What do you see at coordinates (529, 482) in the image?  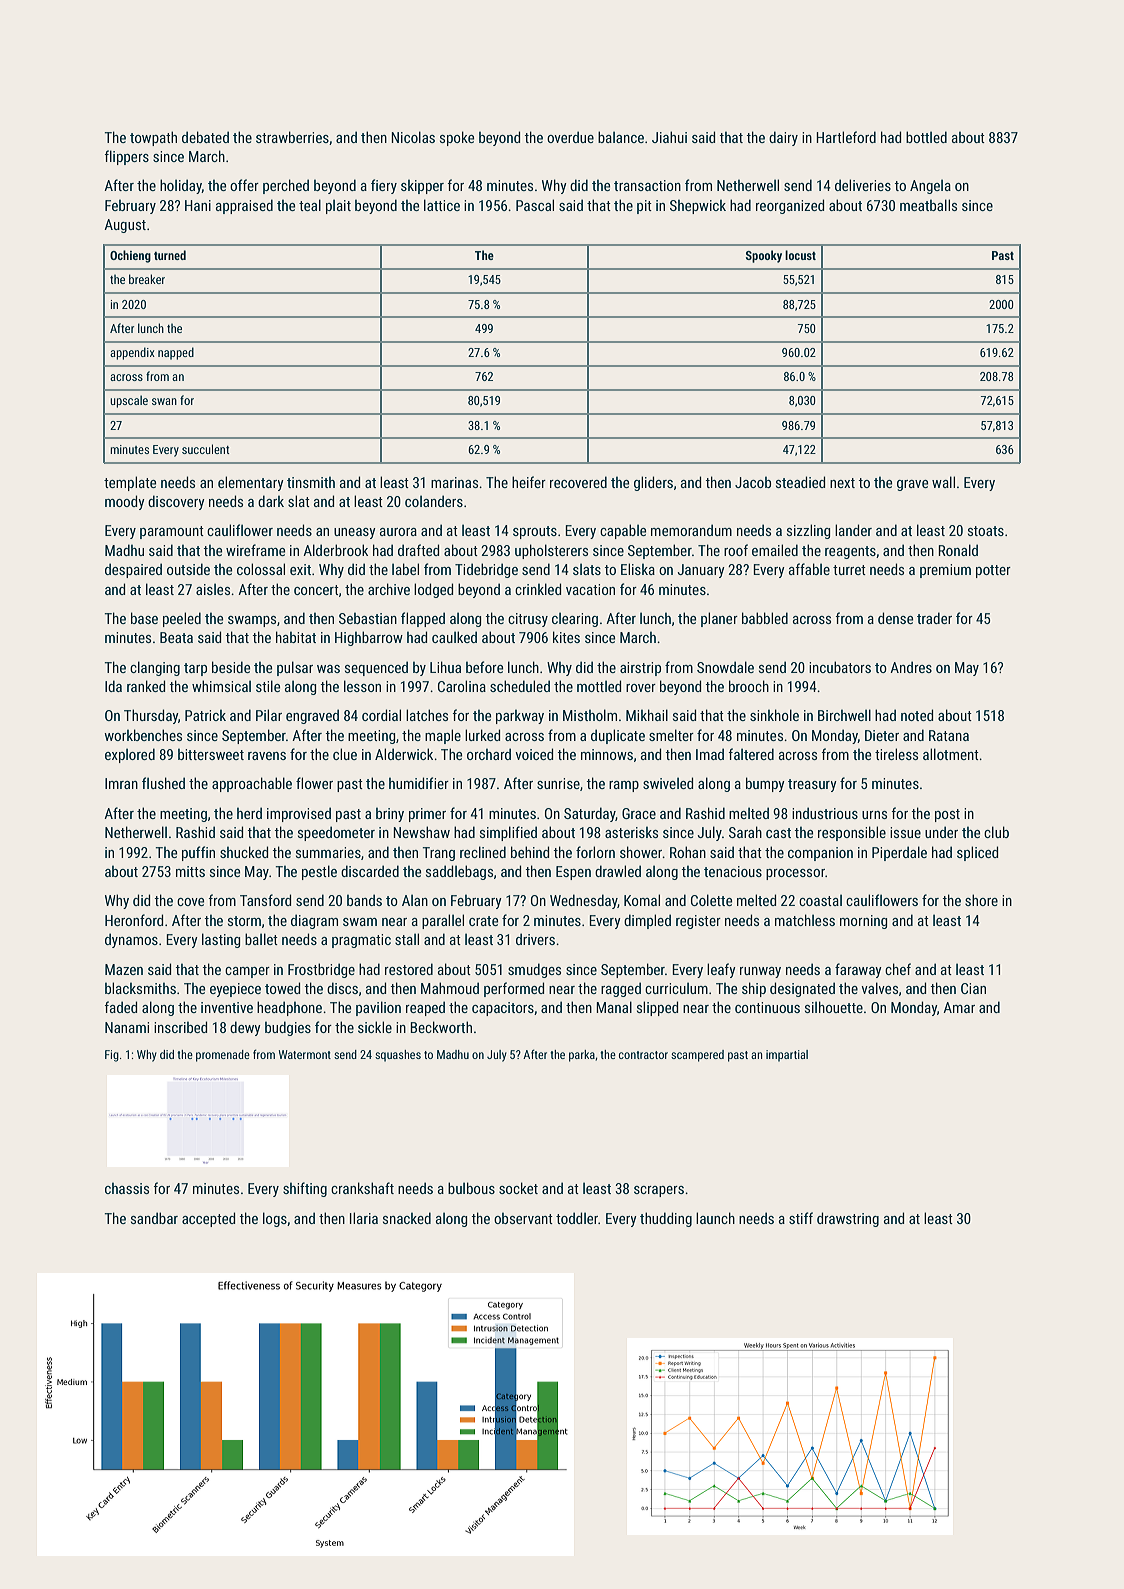 I see `heifer` at bounding box center [529, 482].
